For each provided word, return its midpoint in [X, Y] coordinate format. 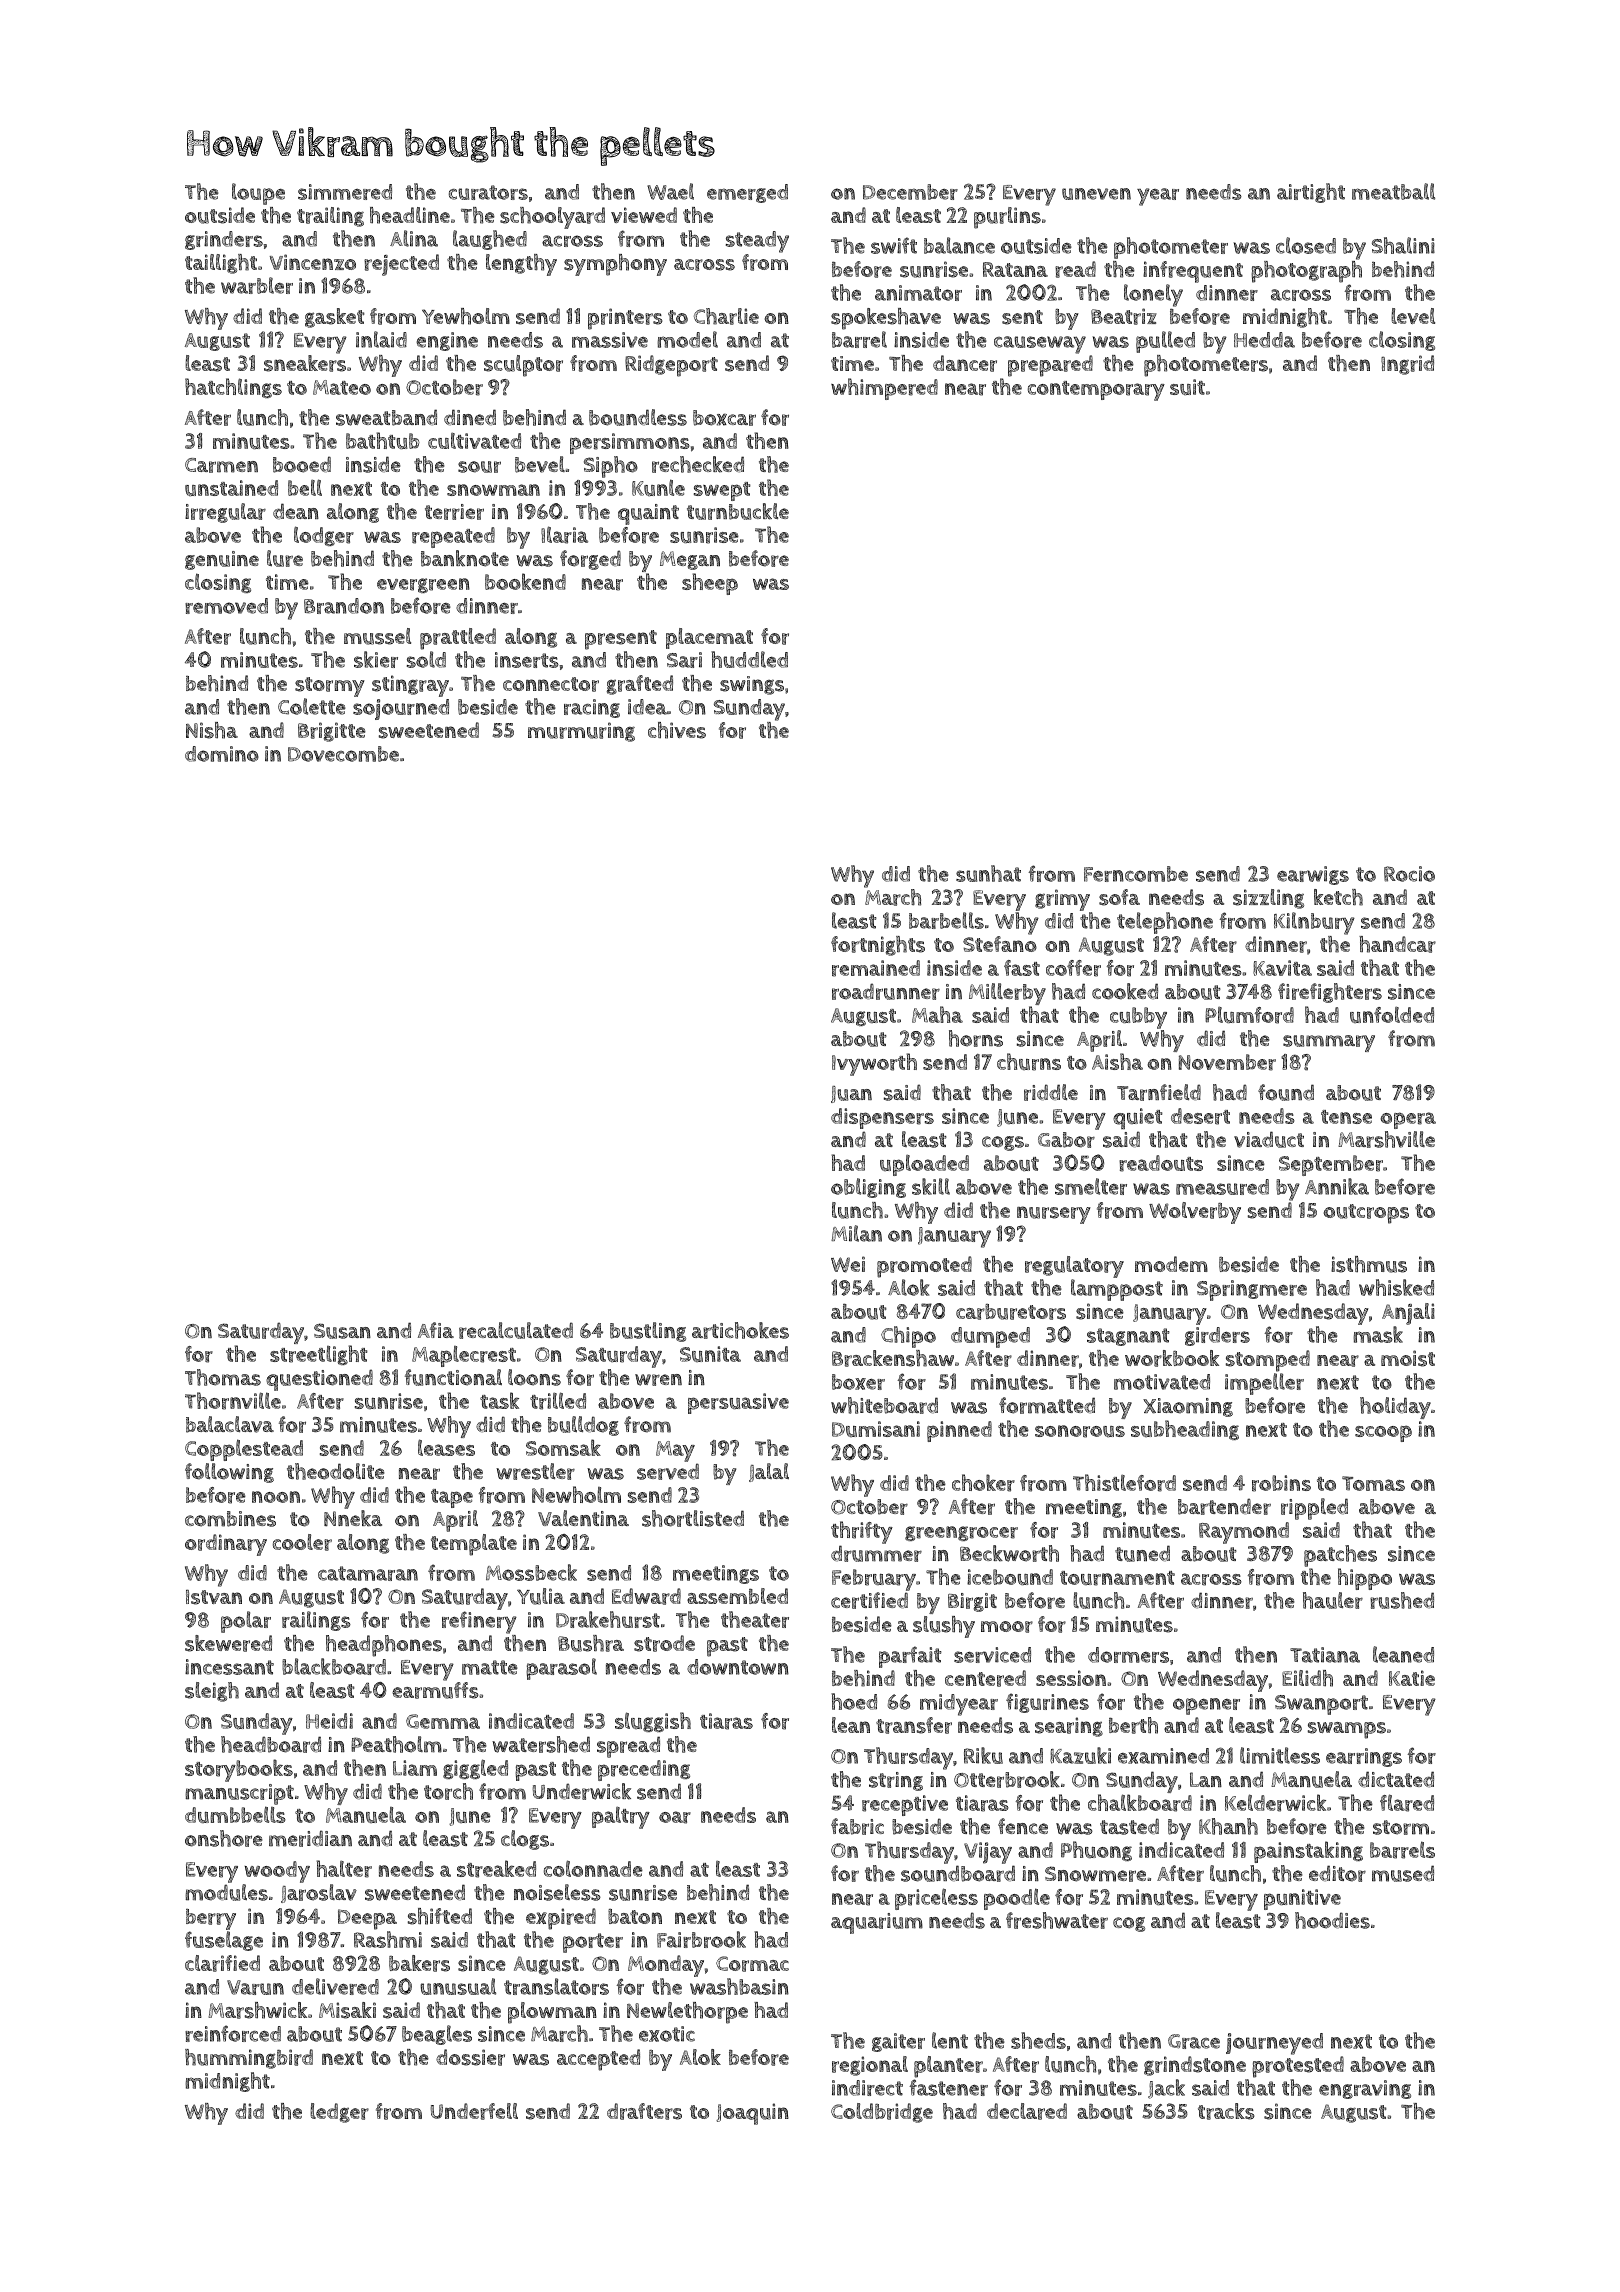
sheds [1038, 2040]
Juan [851, 1094]
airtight [1311, 193]
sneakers [305, 363]
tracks [1226, 2111]
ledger [339, 2113]
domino [222, 754]
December [910, 192]
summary [1329, 1043]
